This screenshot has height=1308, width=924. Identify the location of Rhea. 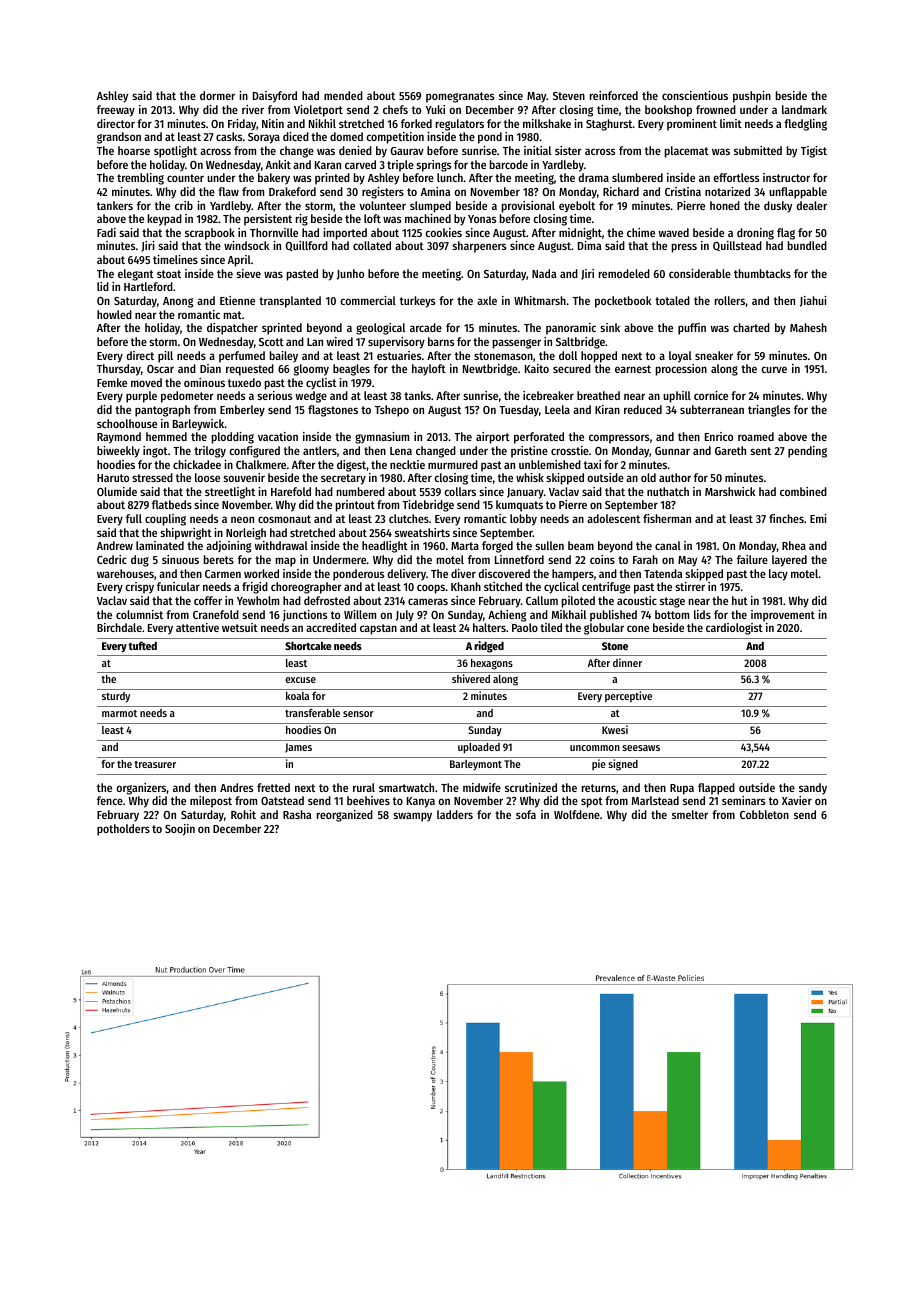
(794, 545).
